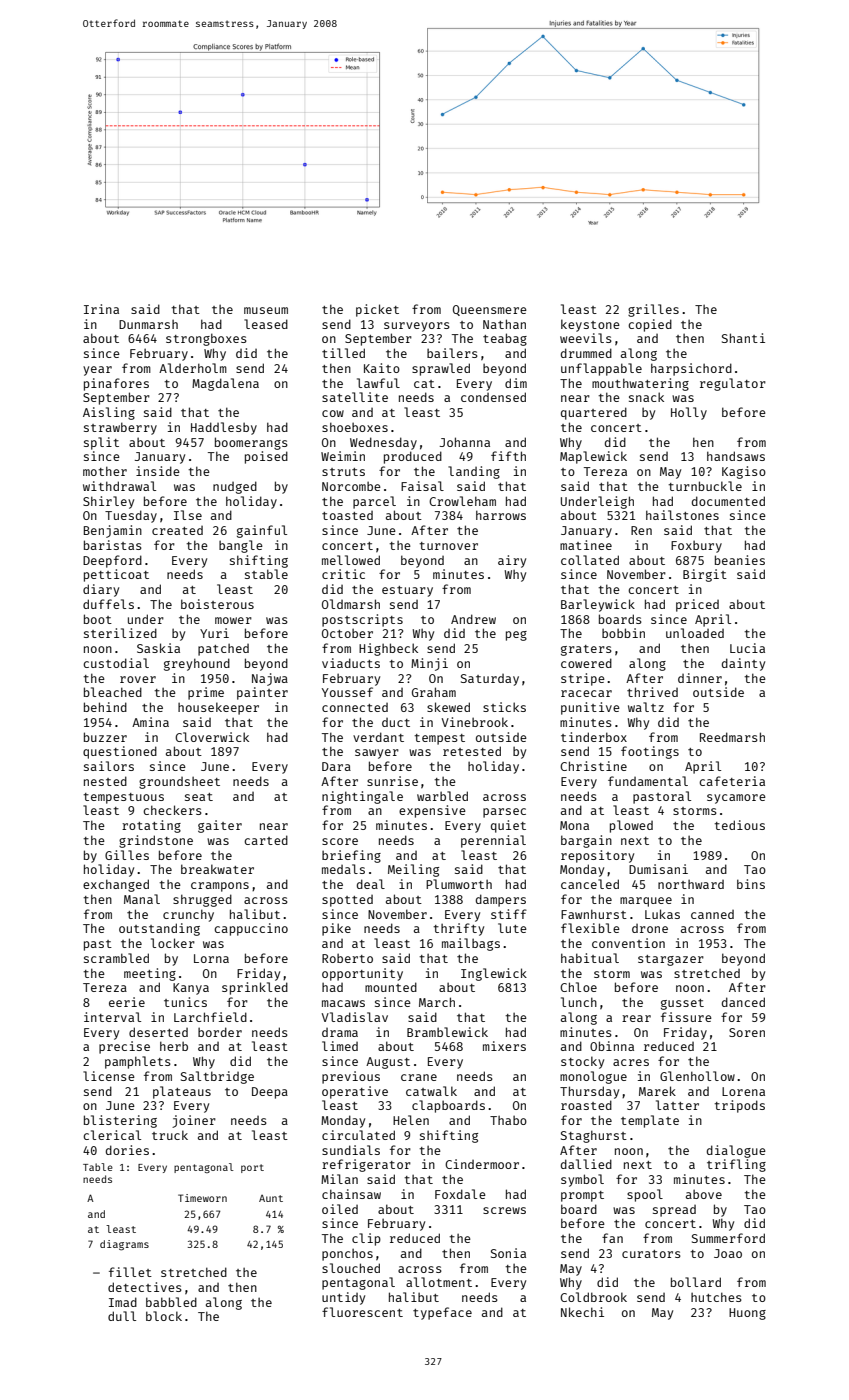 The image size is (849, 1400). What do you see at coordinates (112, 561) in the document?
I see `Deepford` at bounding box center [112, 561].
